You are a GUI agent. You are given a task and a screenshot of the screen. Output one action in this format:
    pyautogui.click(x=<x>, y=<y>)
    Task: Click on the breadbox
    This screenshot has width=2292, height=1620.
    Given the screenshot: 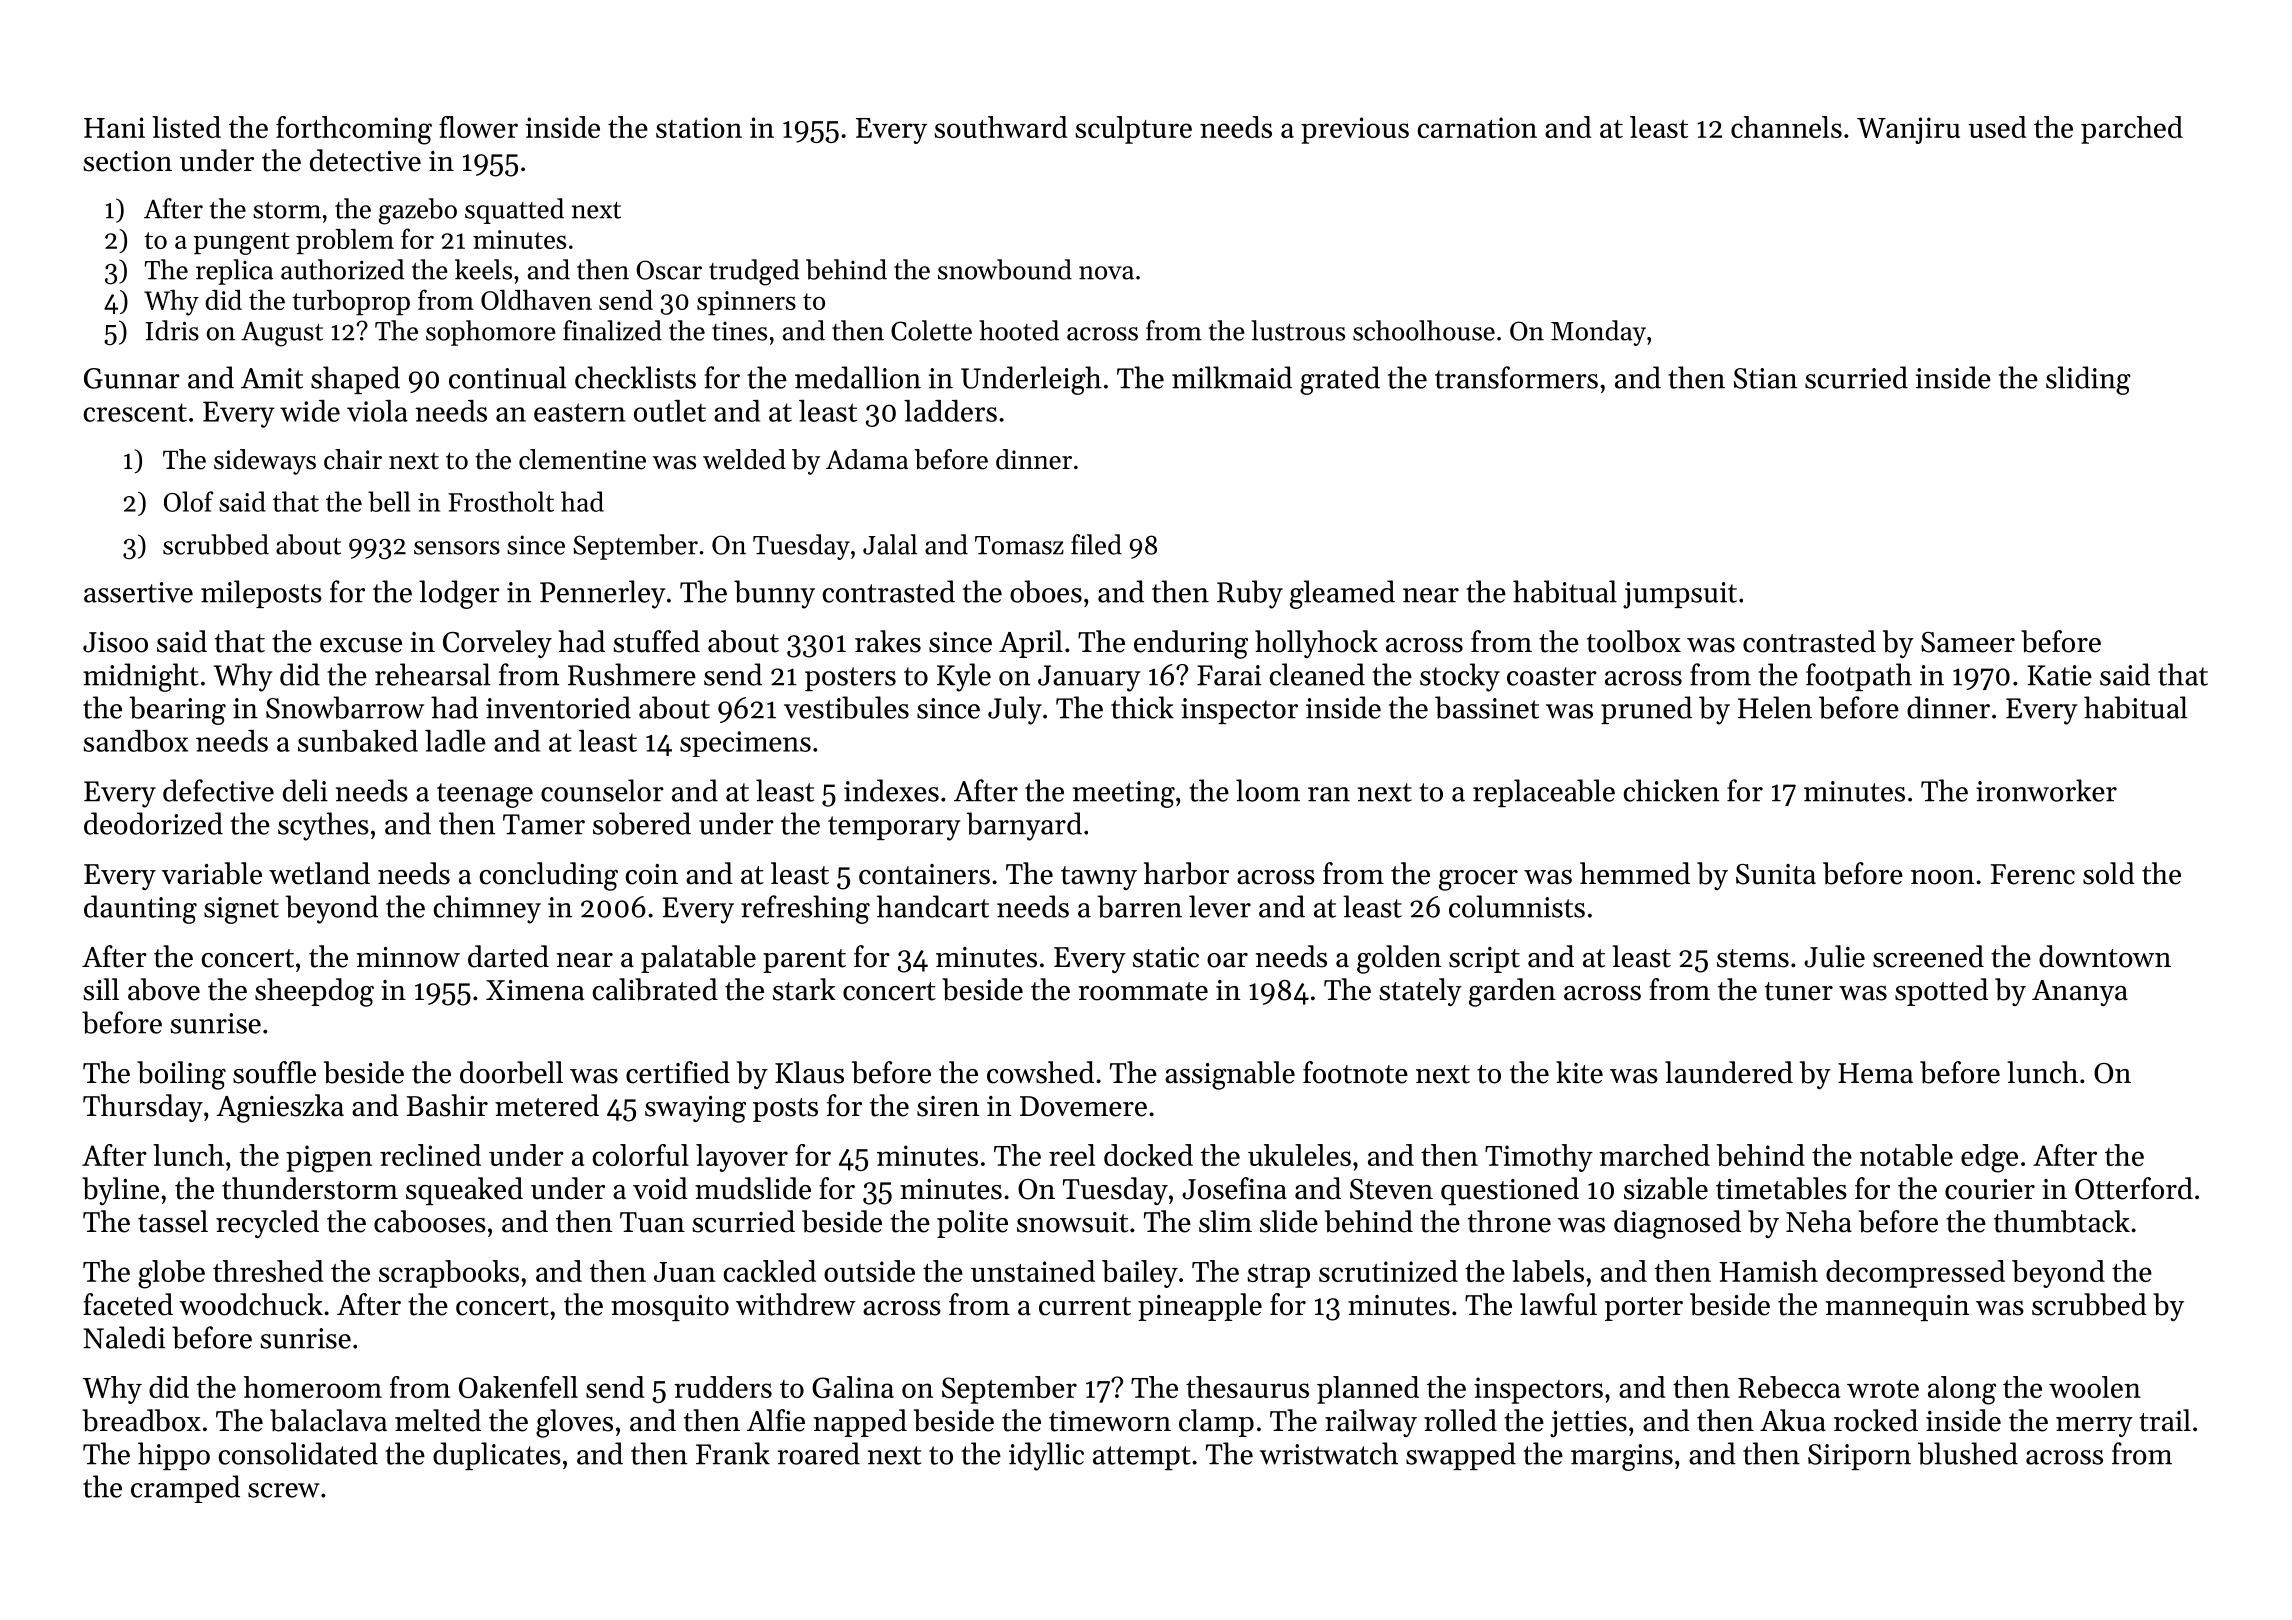 What is the action you would take?
    pyautogui.click(x=141, y=1420)
